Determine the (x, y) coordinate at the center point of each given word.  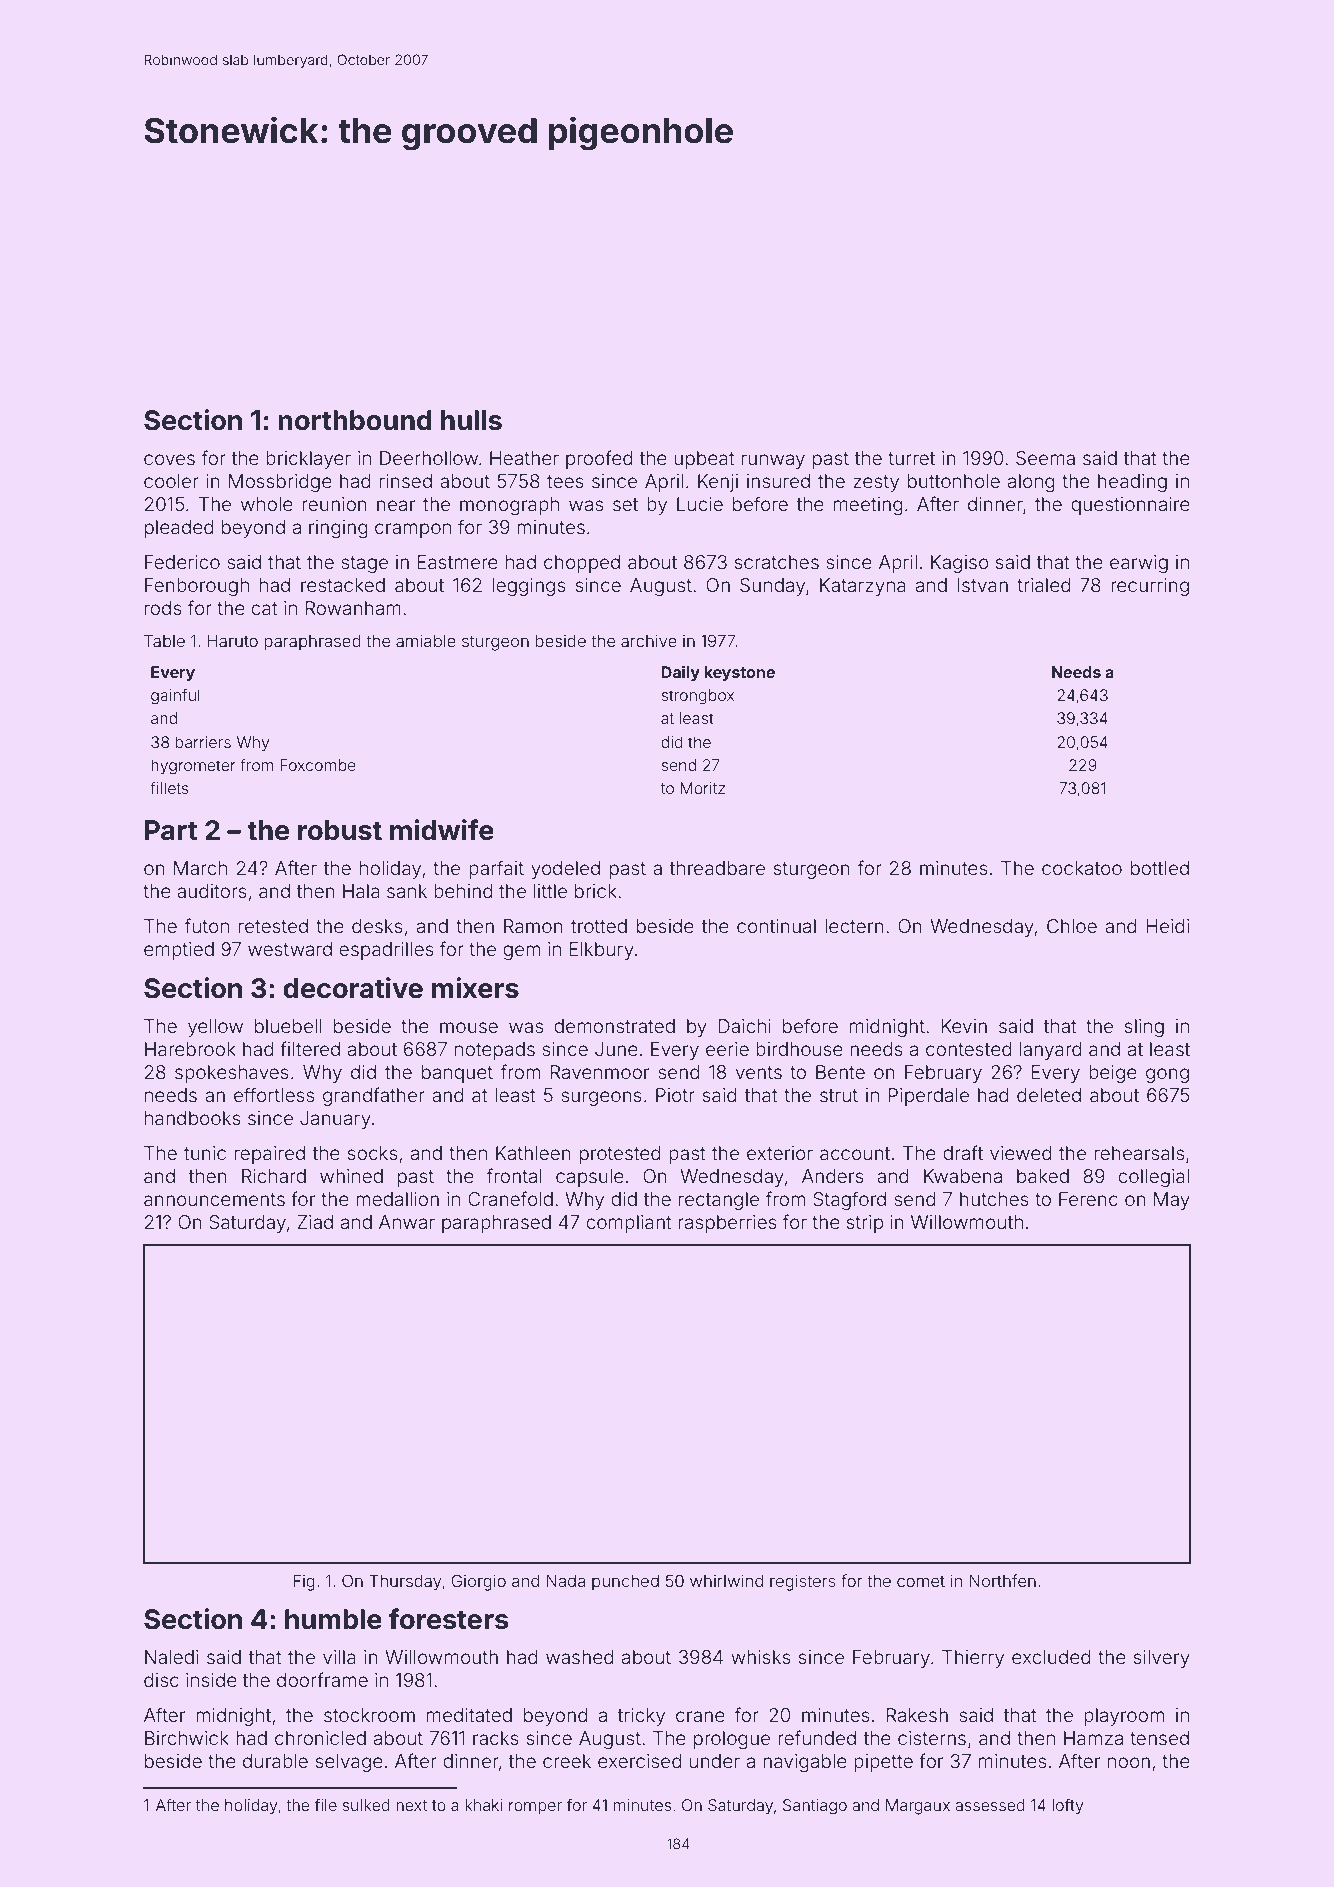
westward (290, 949)
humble (333, 1619)
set (625, 504)
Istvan (982, 585)
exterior (780, 1153)
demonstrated (614, 1026)
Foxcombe (318, 765)
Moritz (703, 788)
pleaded (179, 529)
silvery (1162, 1659)
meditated (469, 1715)
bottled (1160, 868)
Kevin (964, 1026)
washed (580, 1657)
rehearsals (1139, 1153)
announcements (214, 1199)
